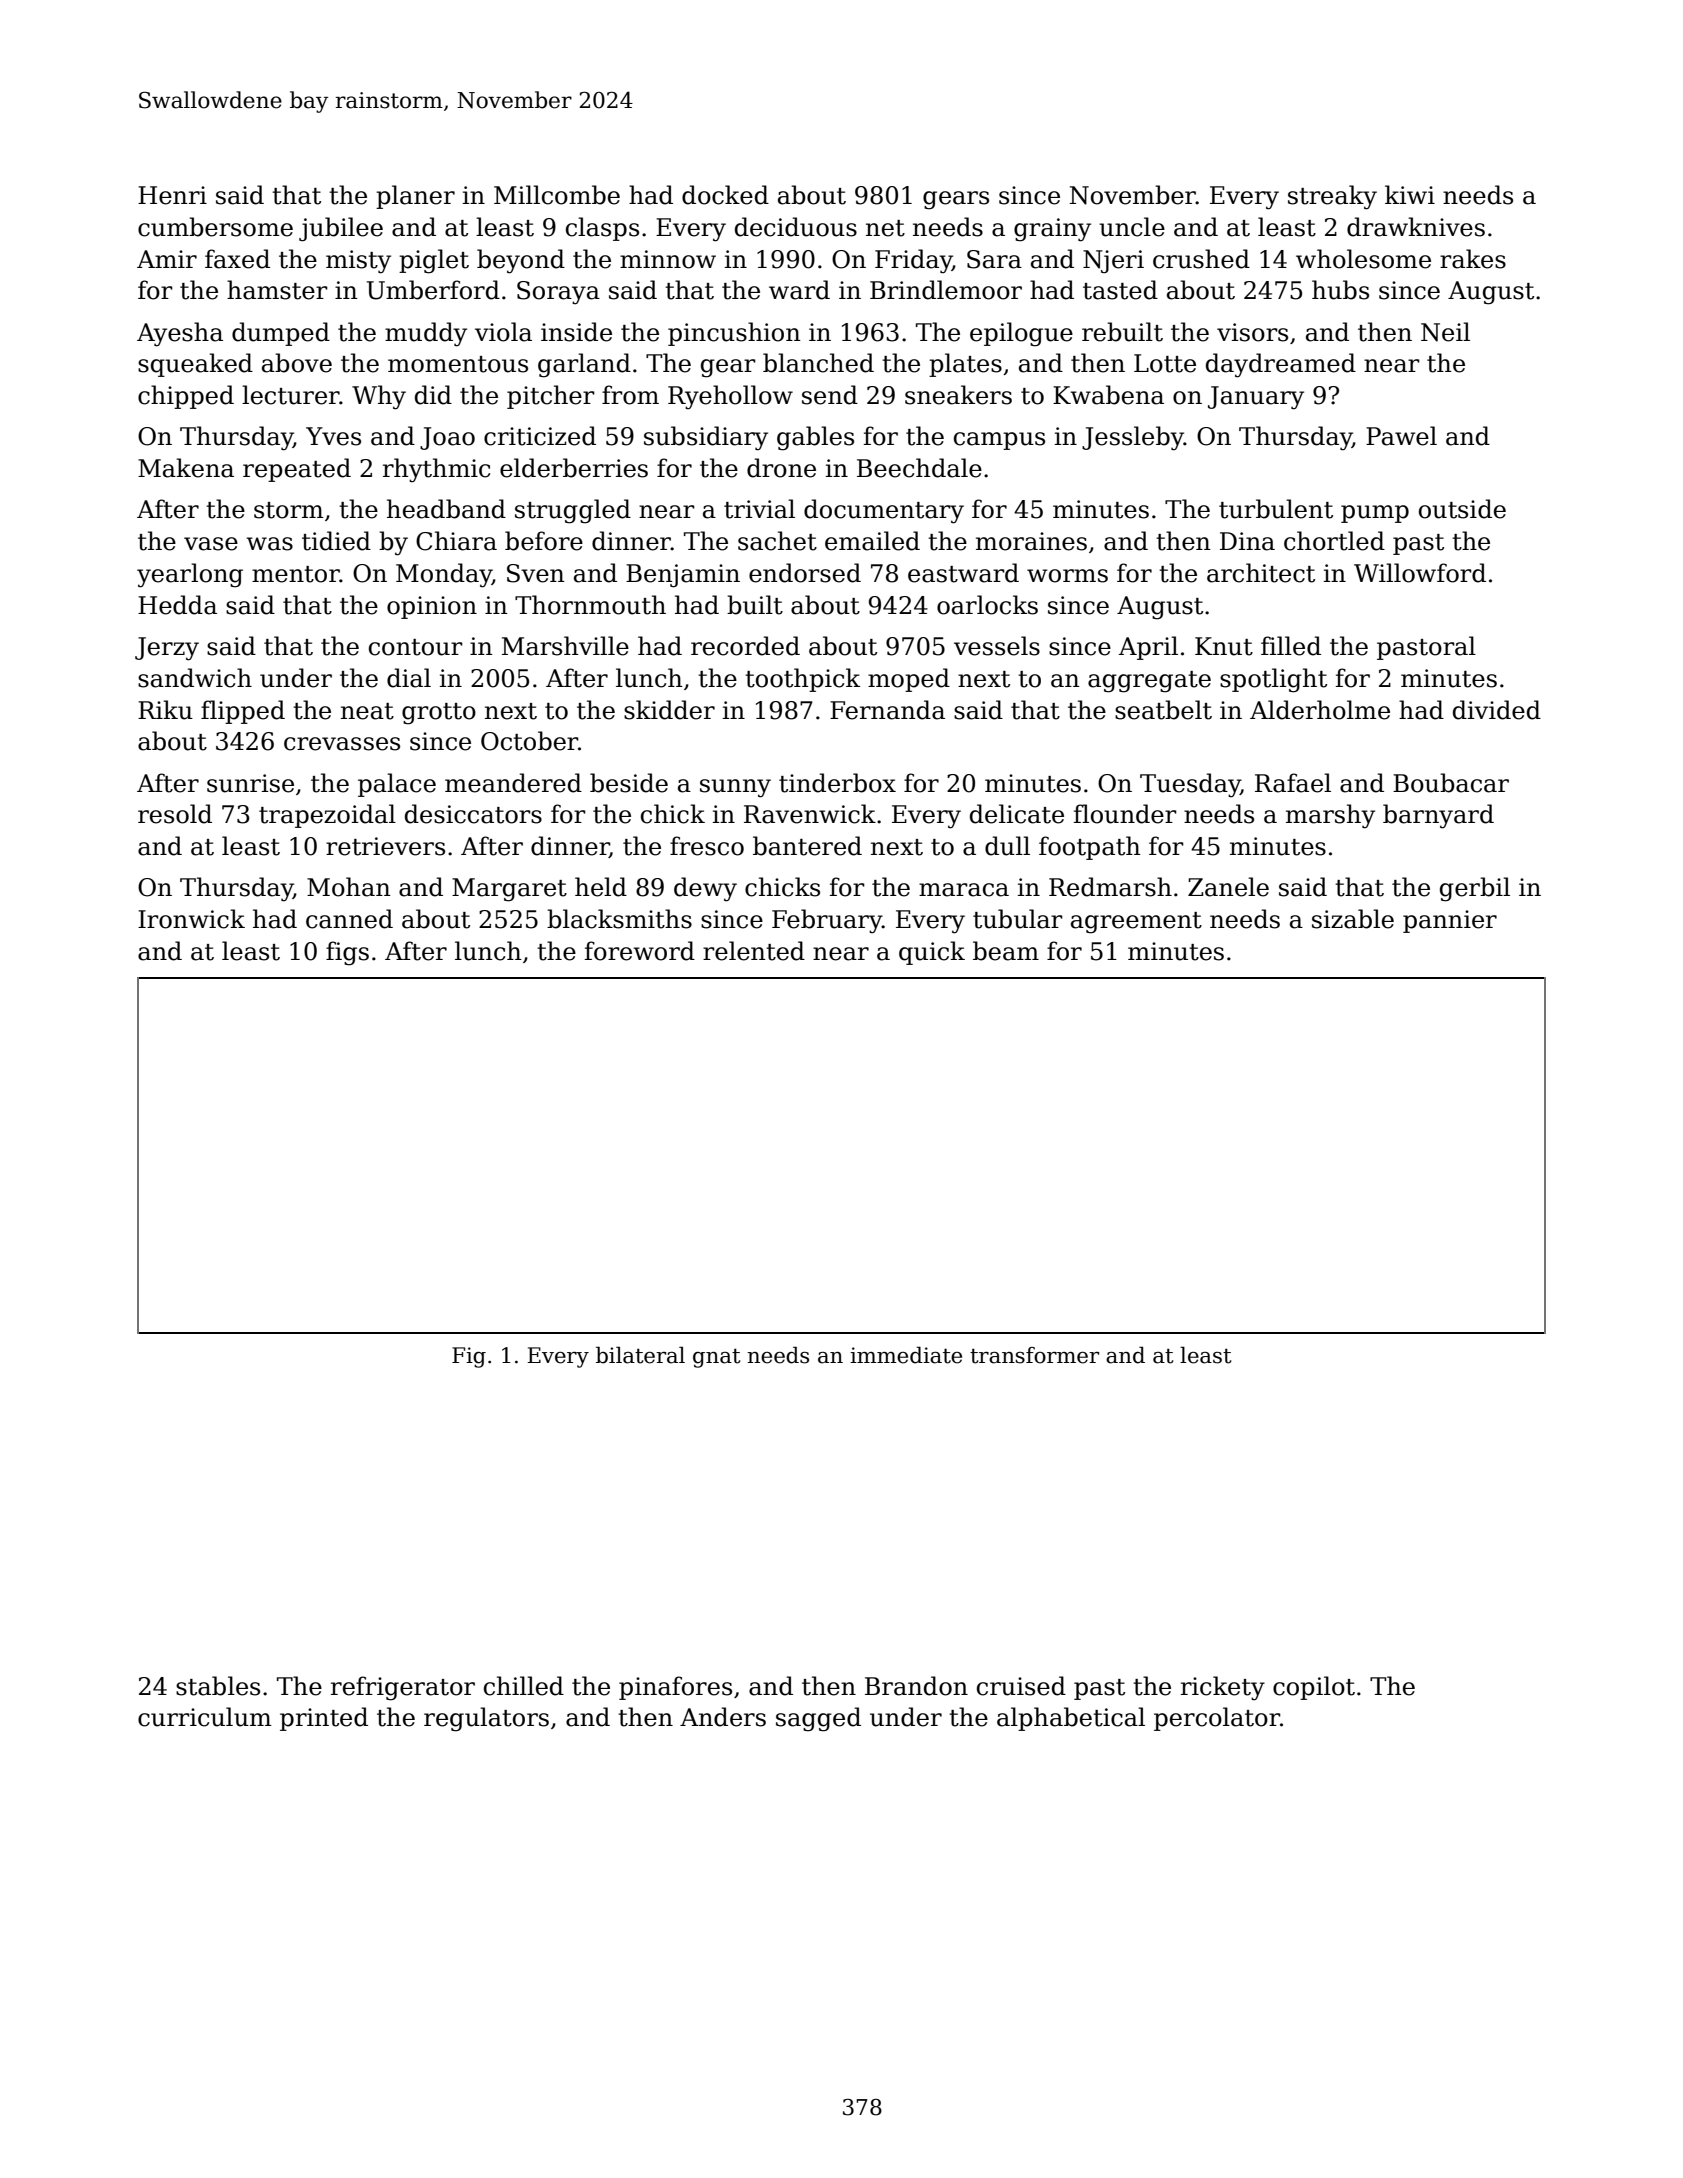 Image resolution: width=1683 pixels, height=2178 pixels. Describe the element at coordinates (172, 195) in the image. I see `Henri` at that location.
